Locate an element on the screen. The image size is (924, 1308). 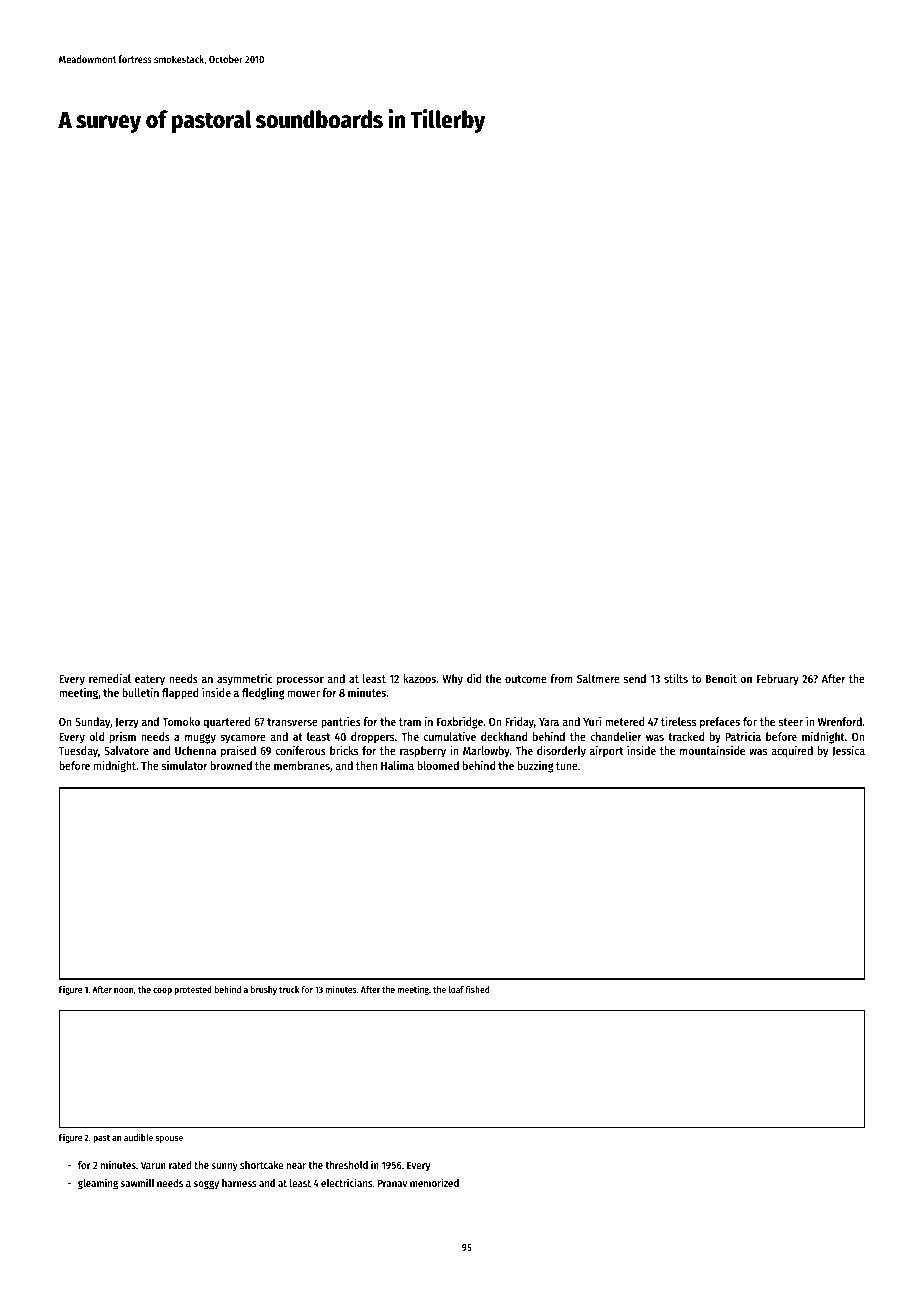
tune is located at coordinates (567, 766).
